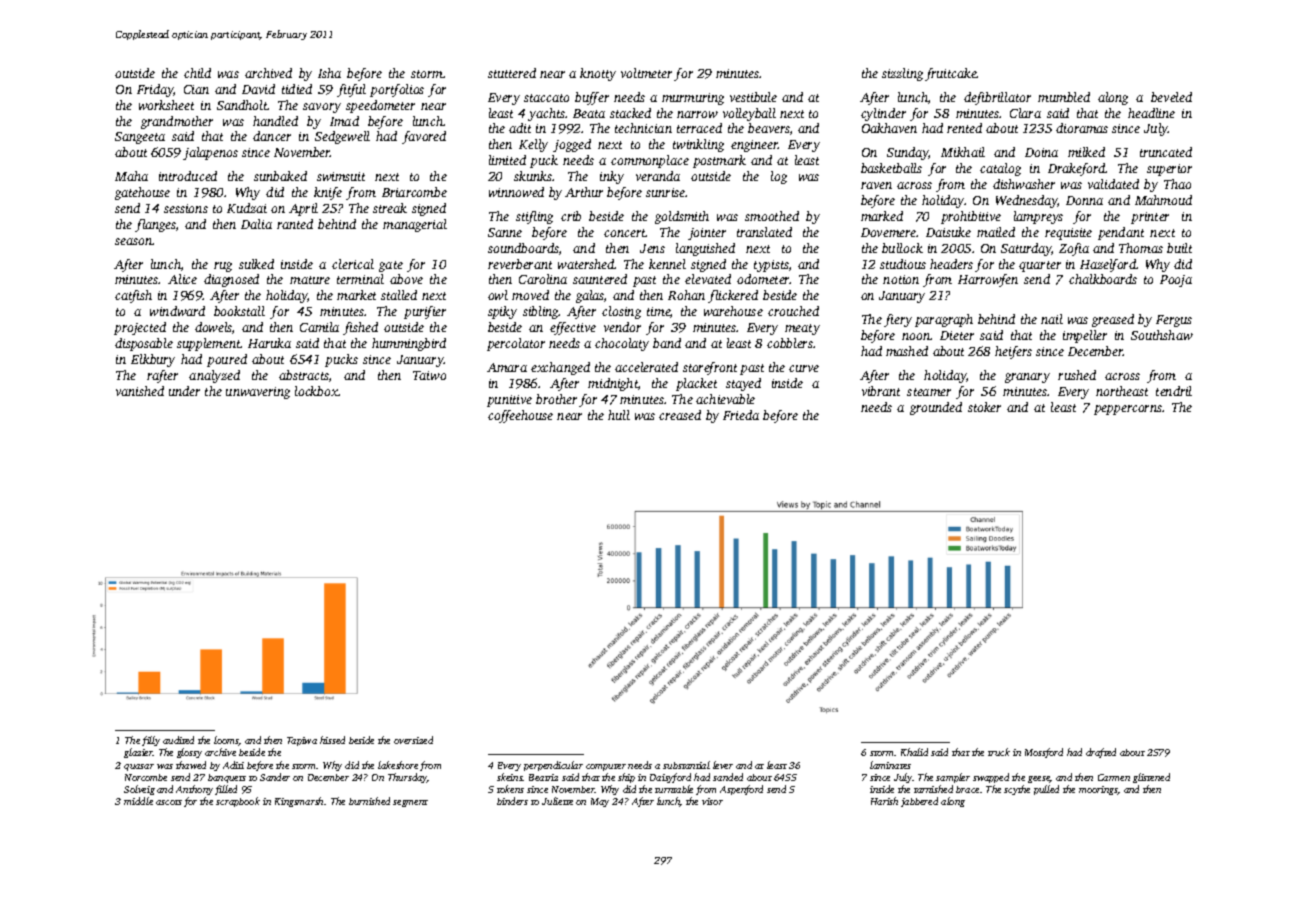 The height and width of the screenshot is (924, 1308). Describe the element at coordinates (1151, 778) in the screenshot. I see `glistened` at that location.
